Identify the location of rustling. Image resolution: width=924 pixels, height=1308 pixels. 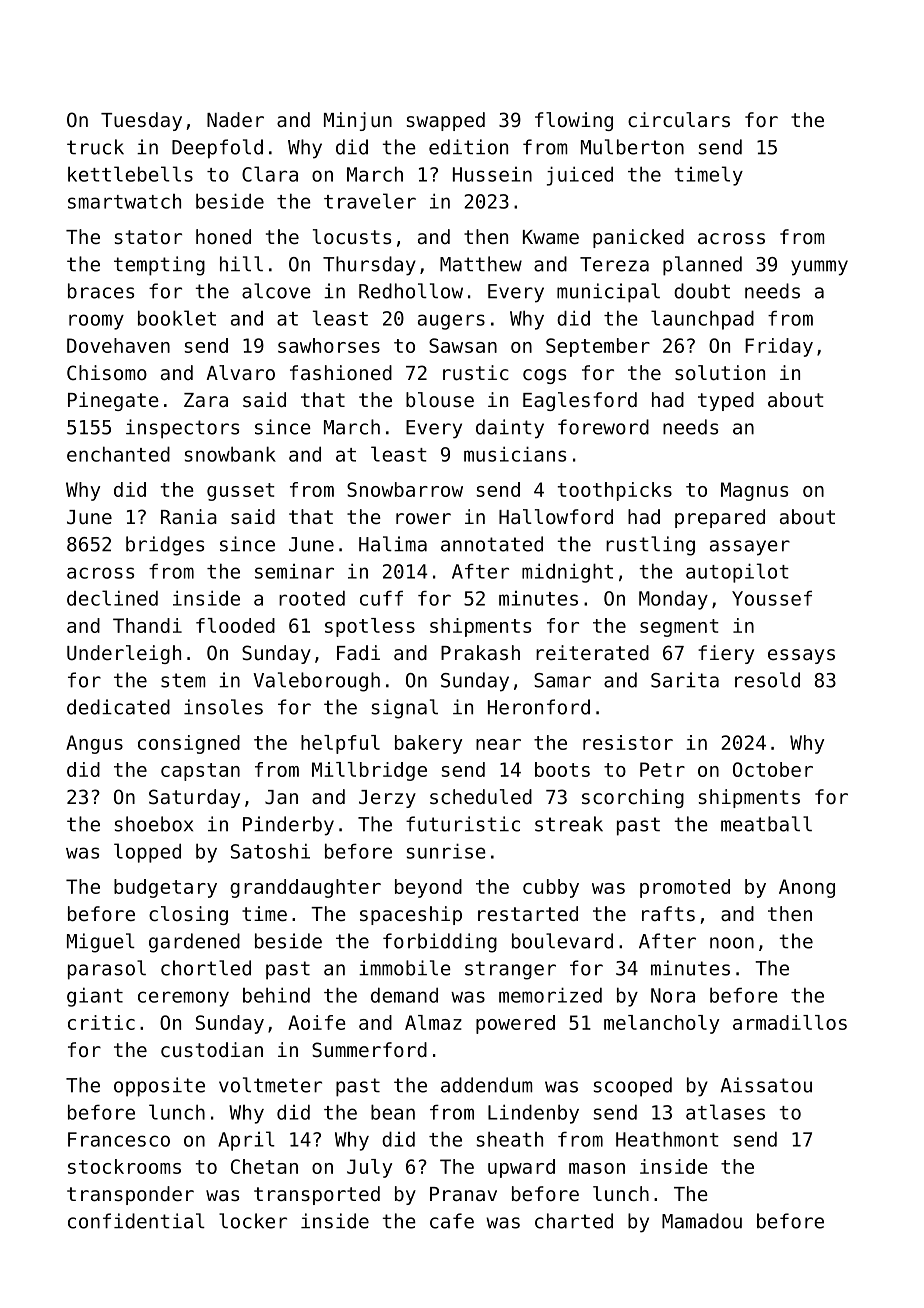
(650, 546).
